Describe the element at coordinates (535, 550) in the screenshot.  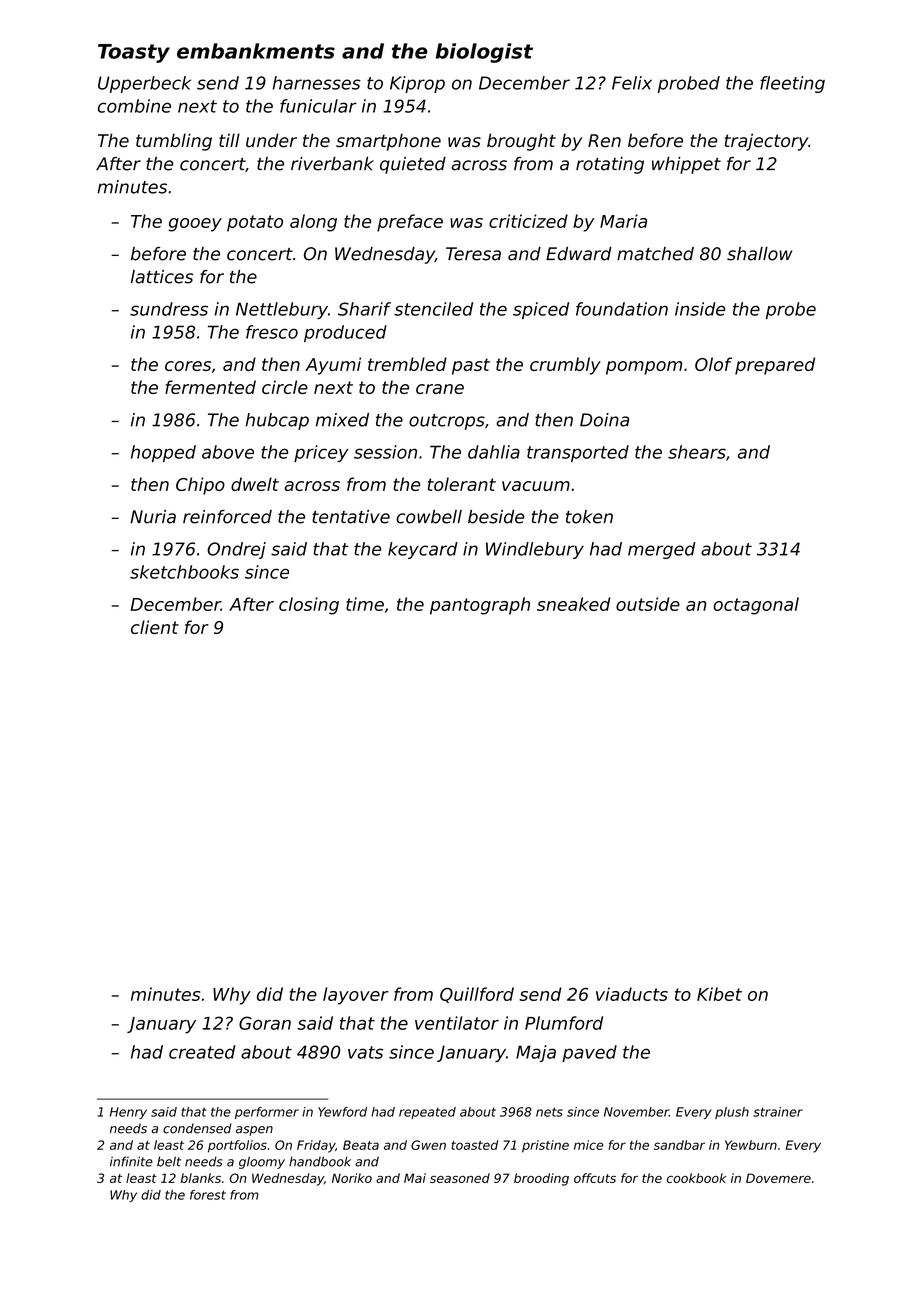
I see `Windlebury` at that location.
